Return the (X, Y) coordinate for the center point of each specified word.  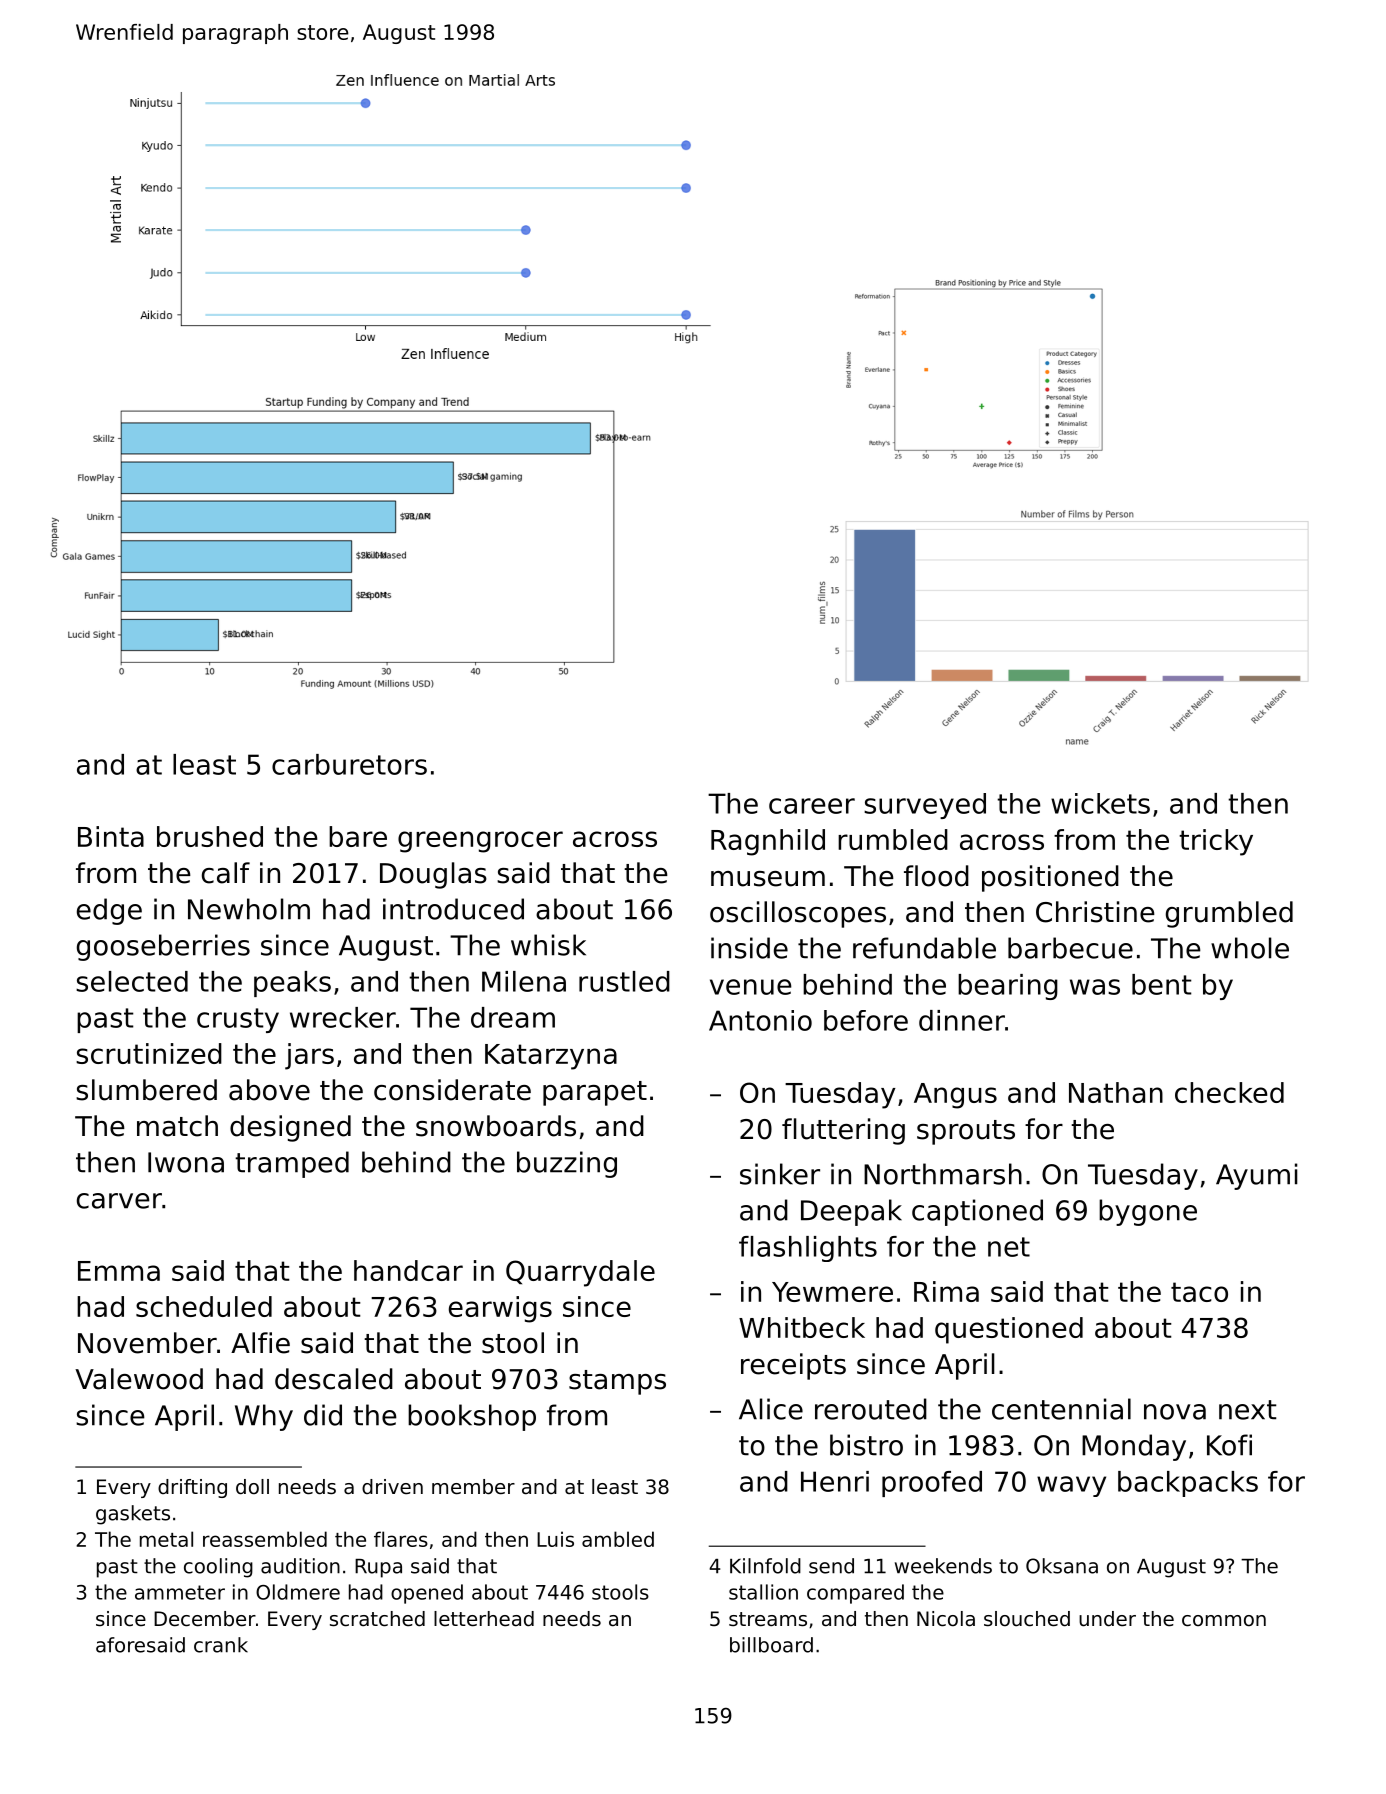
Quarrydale (580, 1273)
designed (290, 1128)
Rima (946, 1291)
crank (221, 1645)
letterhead (484, 1619)
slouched (1027, 1619)
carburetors (349, 764)
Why (264, 1417)
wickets (1100, 803)
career (812, 806)
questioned (1009, 1330)
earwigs (500, 1309)
